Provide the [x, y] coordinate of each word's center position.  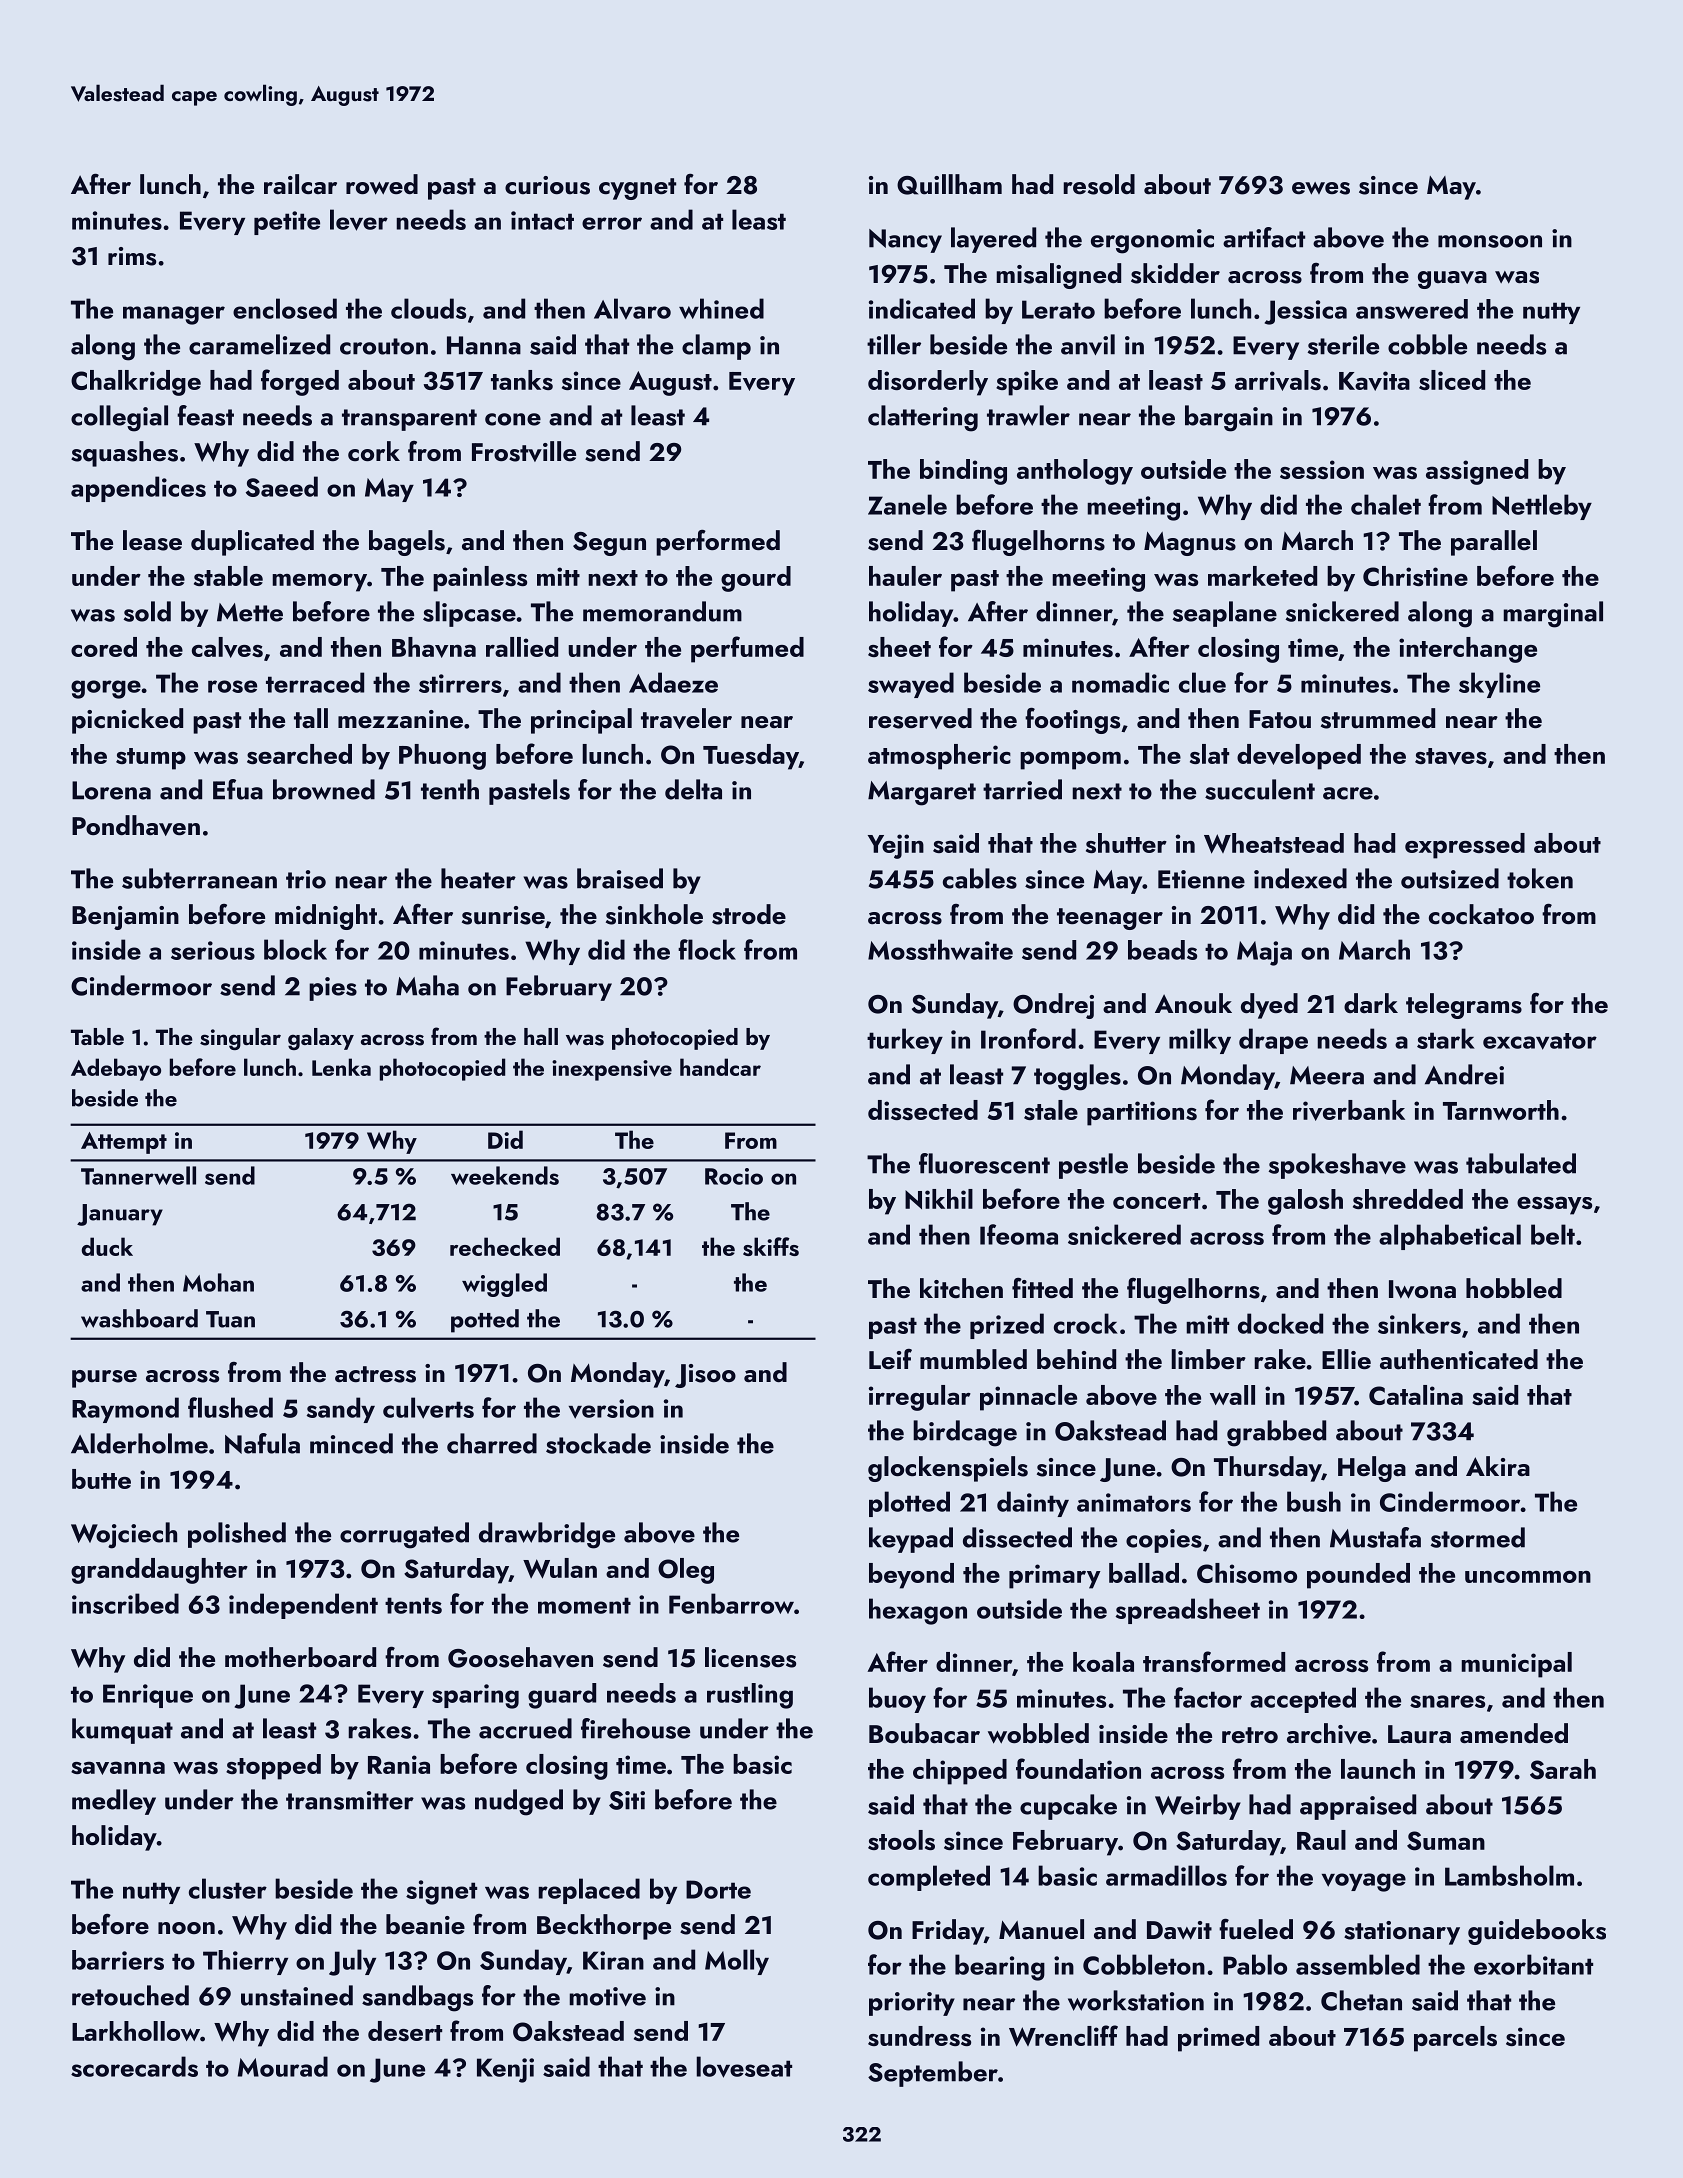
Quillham [949, 184]
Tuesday [751, 757]
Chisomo [1247, 1573]
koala [1103, 1662]
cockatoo [1481, 914]
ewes [1321, 188]
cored [104, 647]
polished [237, 1535]
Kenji [505, 2070]
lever [359, 220]
